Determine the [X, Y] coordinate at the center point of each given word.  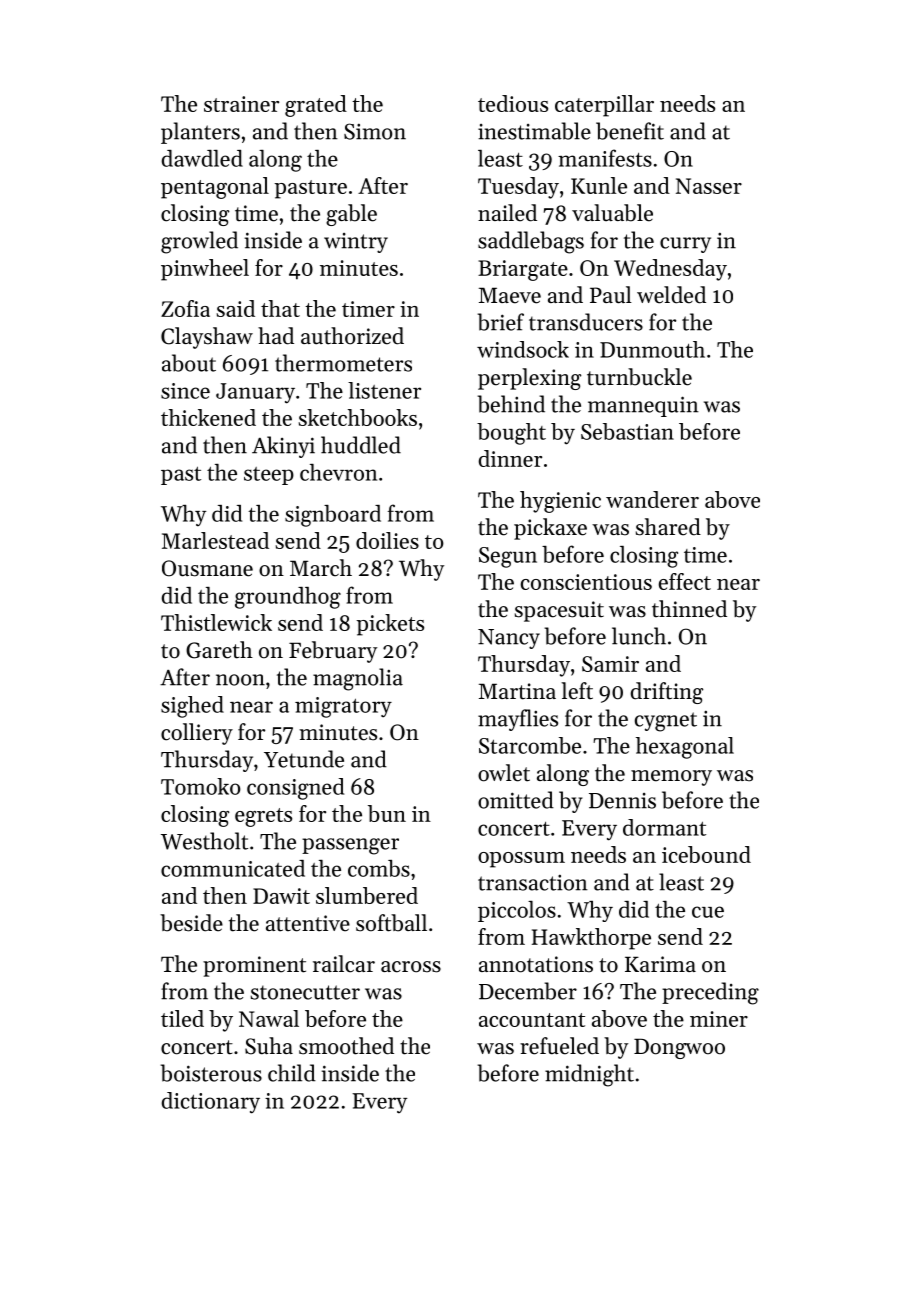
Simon [375, 131]
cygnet [666, 722]
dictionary [211, 1103]
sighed [192, 707]
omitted [516, 800]
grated [316, 106]
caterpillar [604, 106]
